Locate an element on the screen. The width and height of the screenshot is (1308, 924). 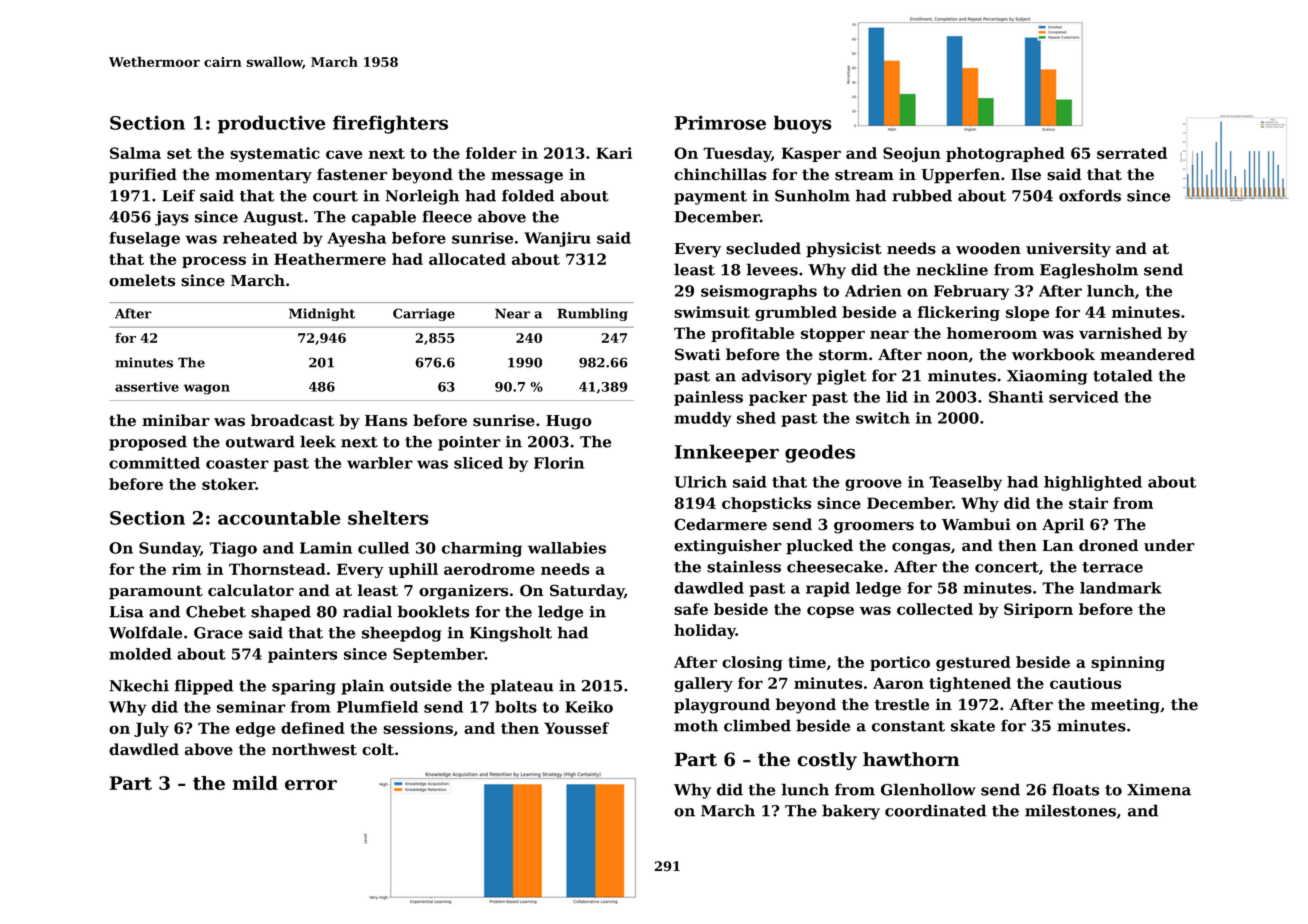
chinchillas is located at coordinates (720, 174).
